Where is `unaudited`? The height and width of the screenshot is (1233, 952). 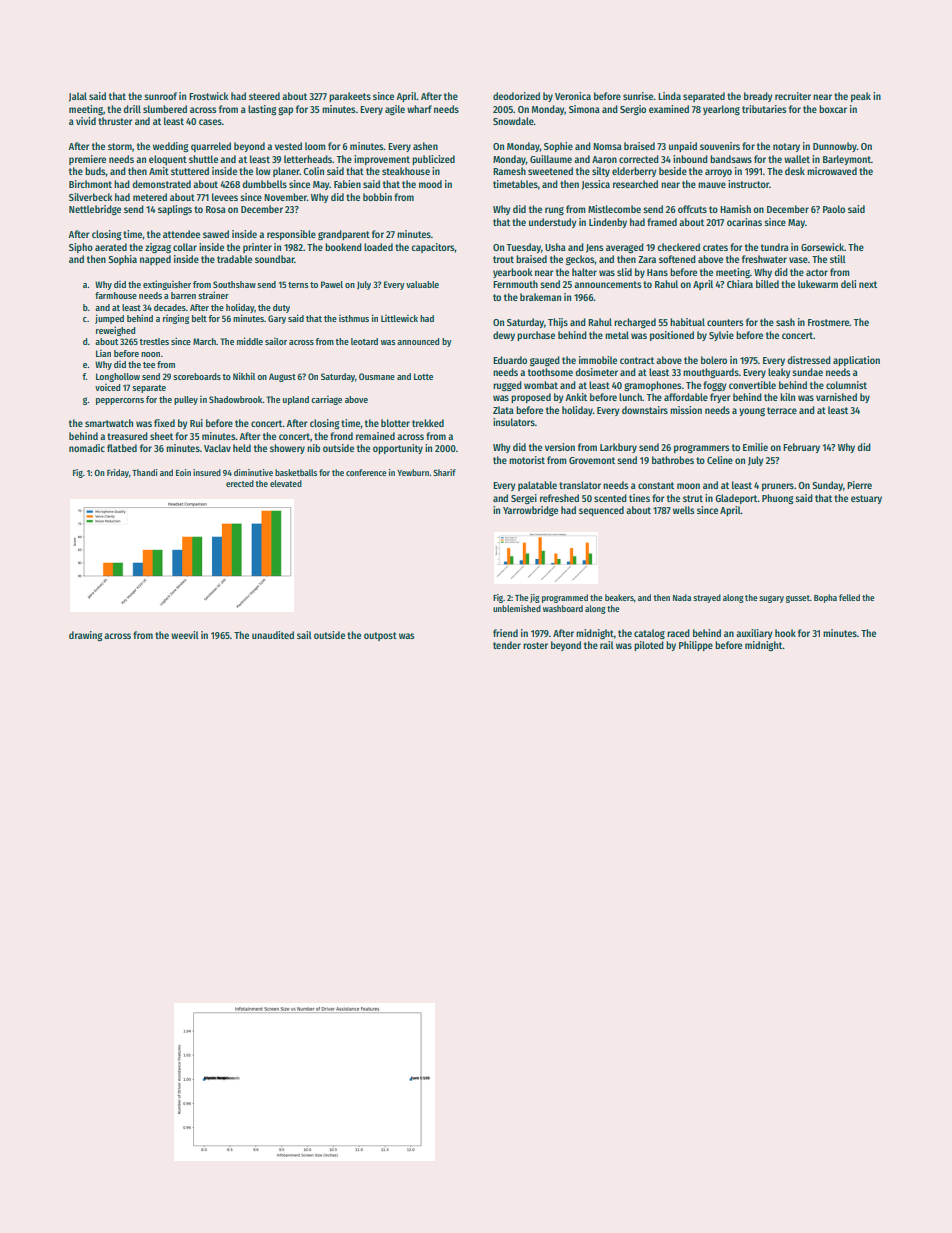 unaudited is located at coordinates (273, 635).
